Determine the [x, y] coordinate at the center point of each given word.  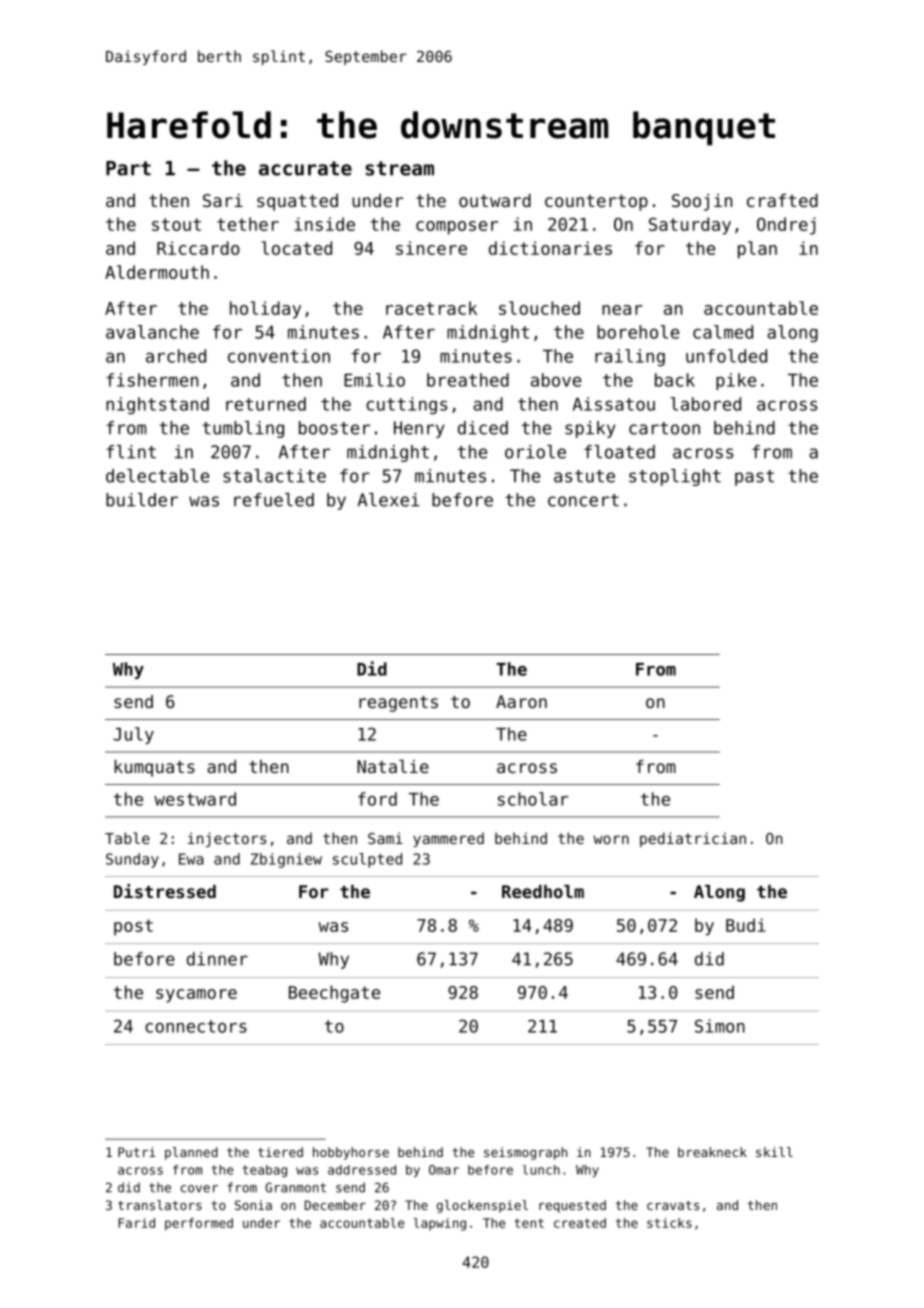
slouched [539, 308]
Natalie [393, 766]
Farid [136, 1223]
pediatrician [693, 839]
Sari [223, 200]
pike [736, 381]
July [133, 735]
